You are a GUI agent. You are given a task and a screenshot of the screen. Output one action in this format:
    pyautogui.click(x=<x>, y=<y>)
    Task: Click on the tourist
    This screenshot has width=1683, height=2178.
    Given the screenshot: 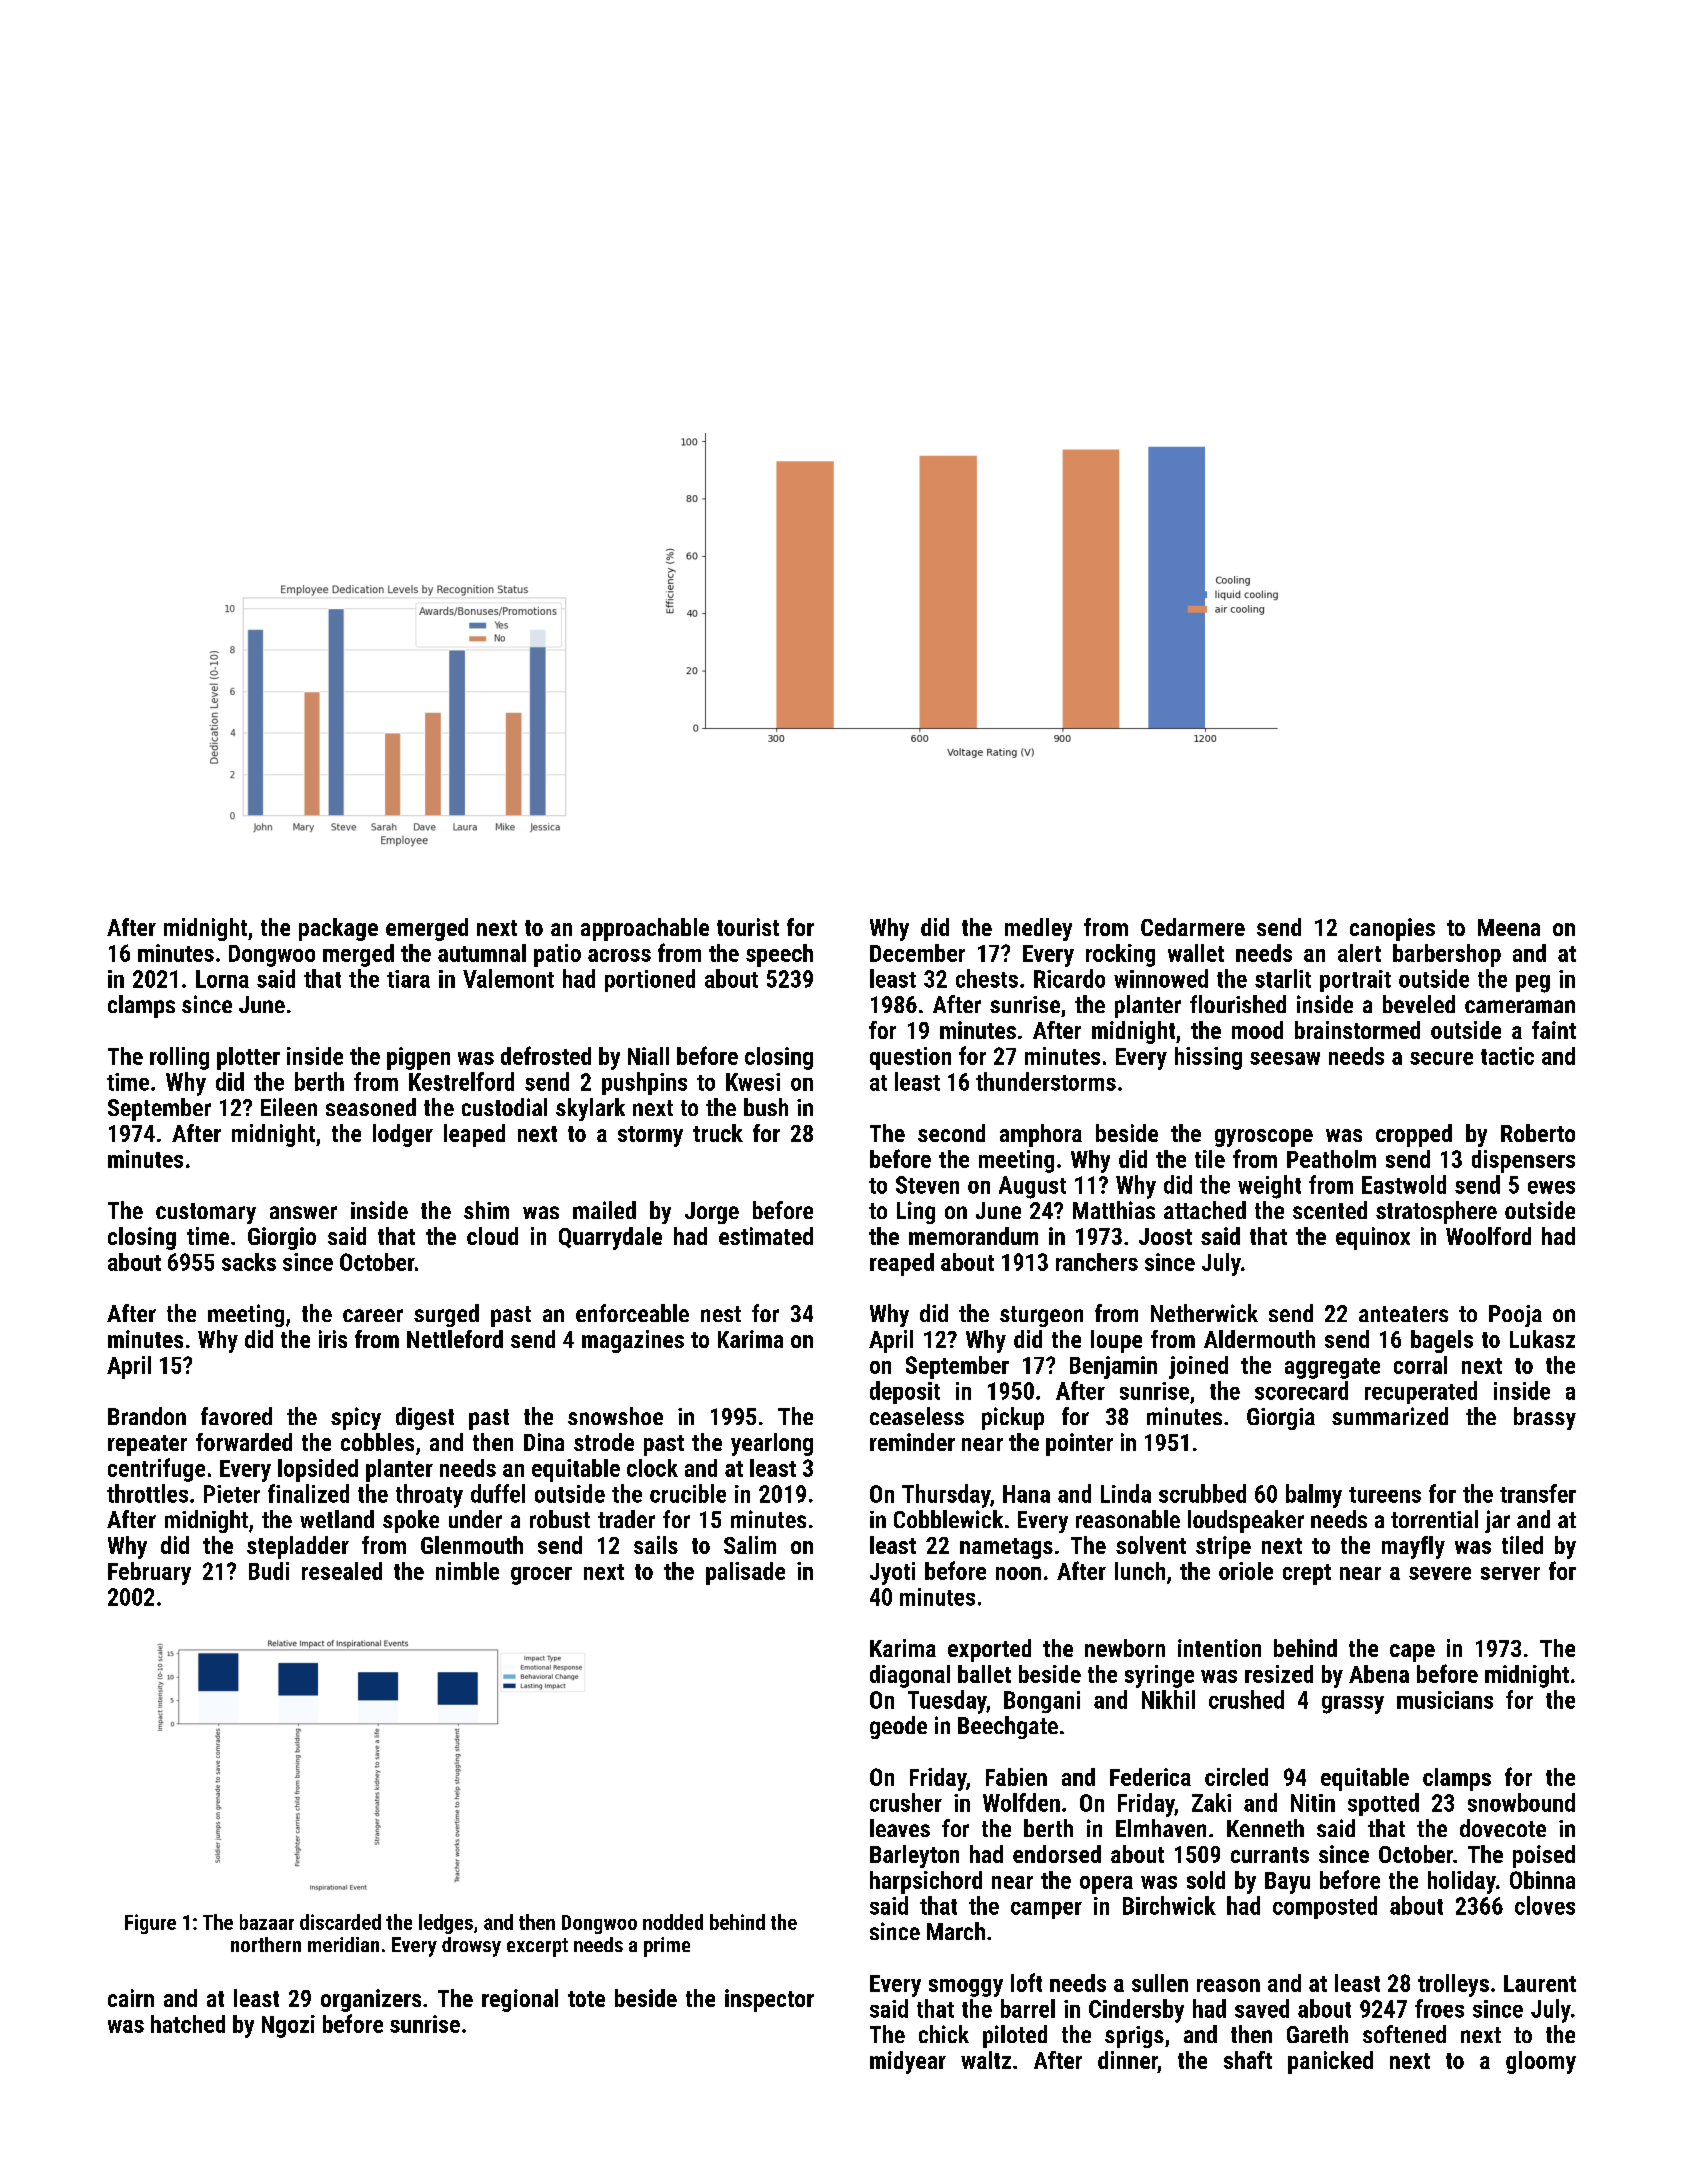 What is the action you would take?
    pyautogui.click(x=748, y=927)
